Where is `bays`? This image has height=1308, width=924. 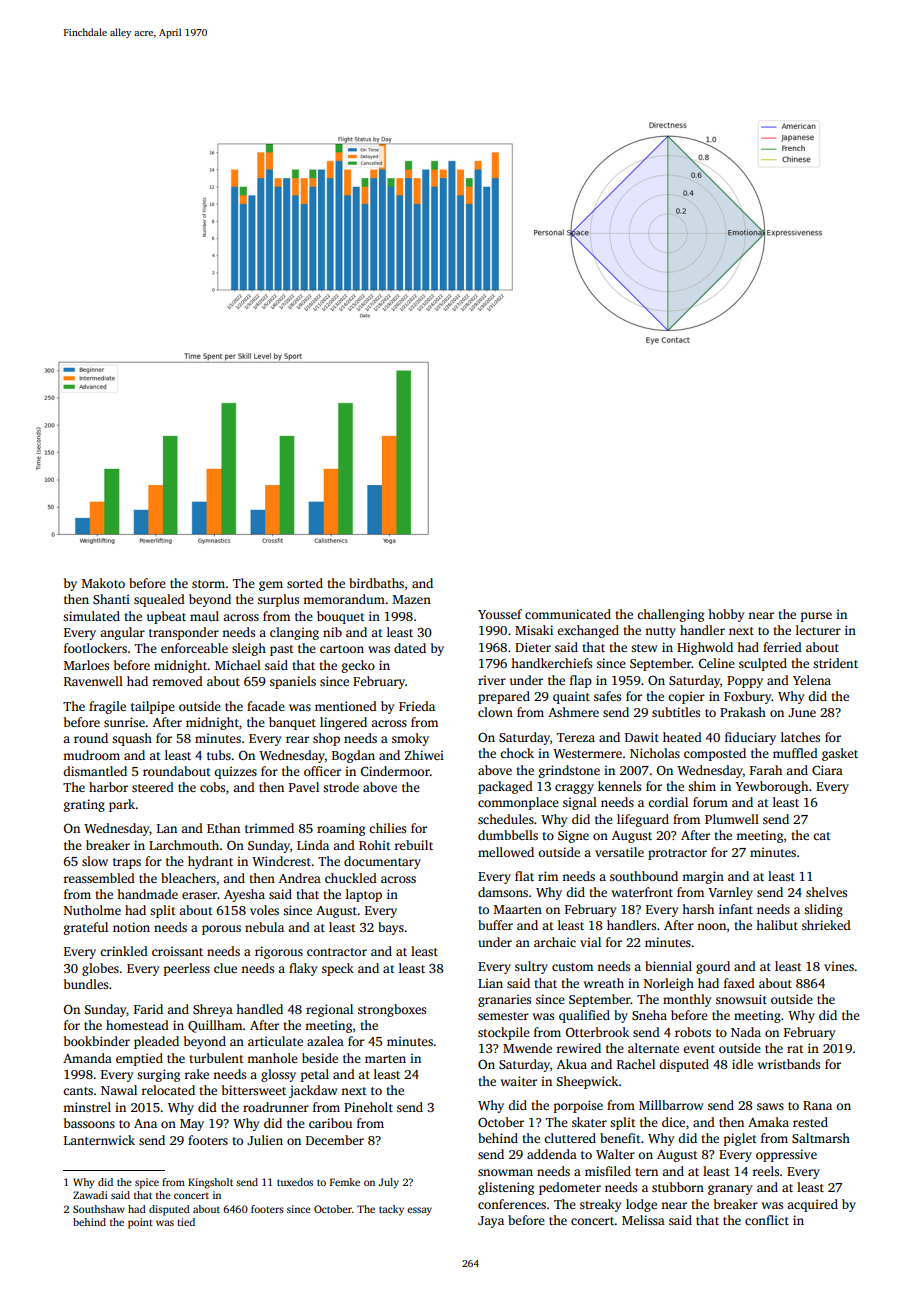 bays is located at coordinates (391, 928).
